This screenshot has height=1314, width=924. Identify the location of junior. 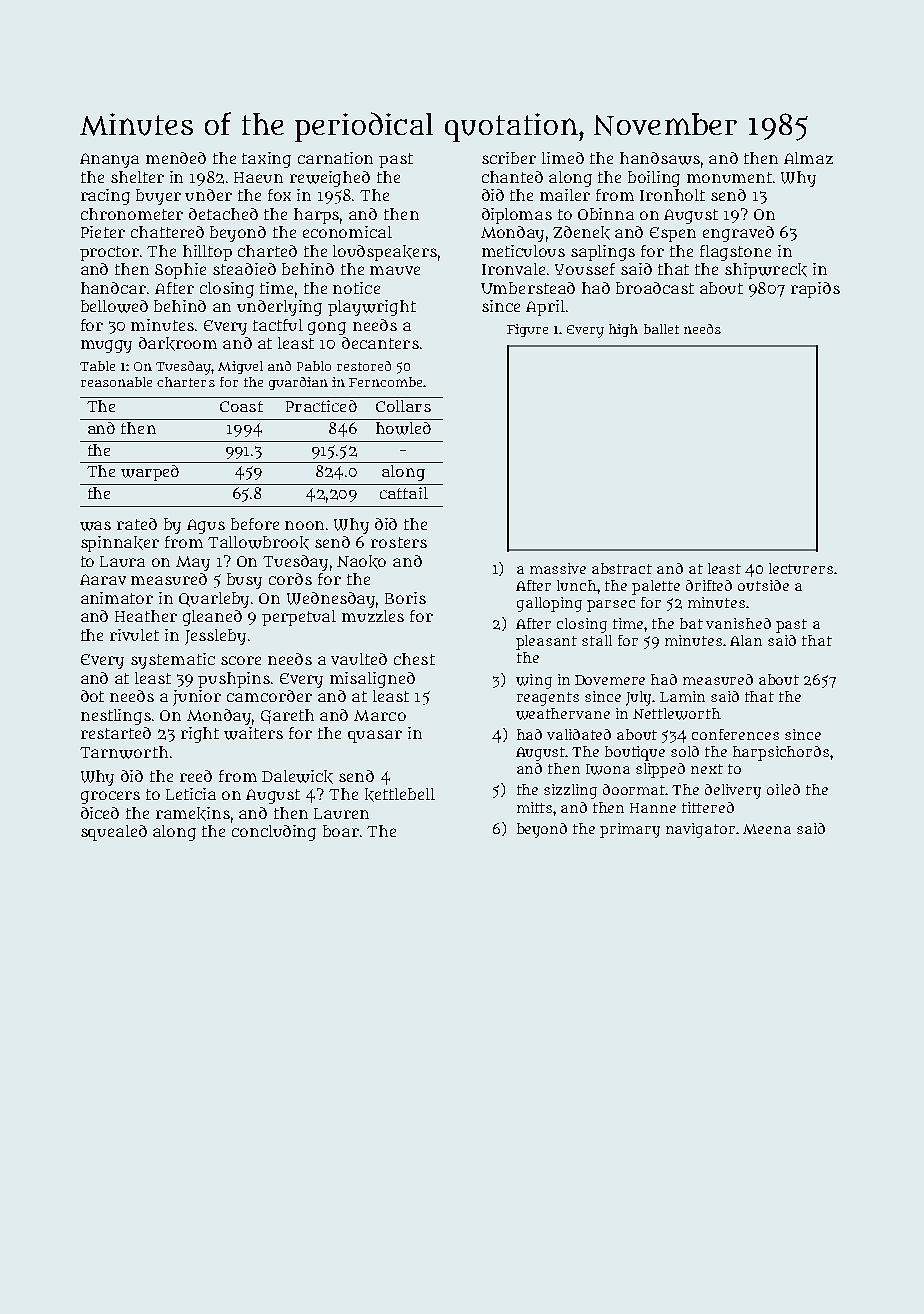
(197, 698).
